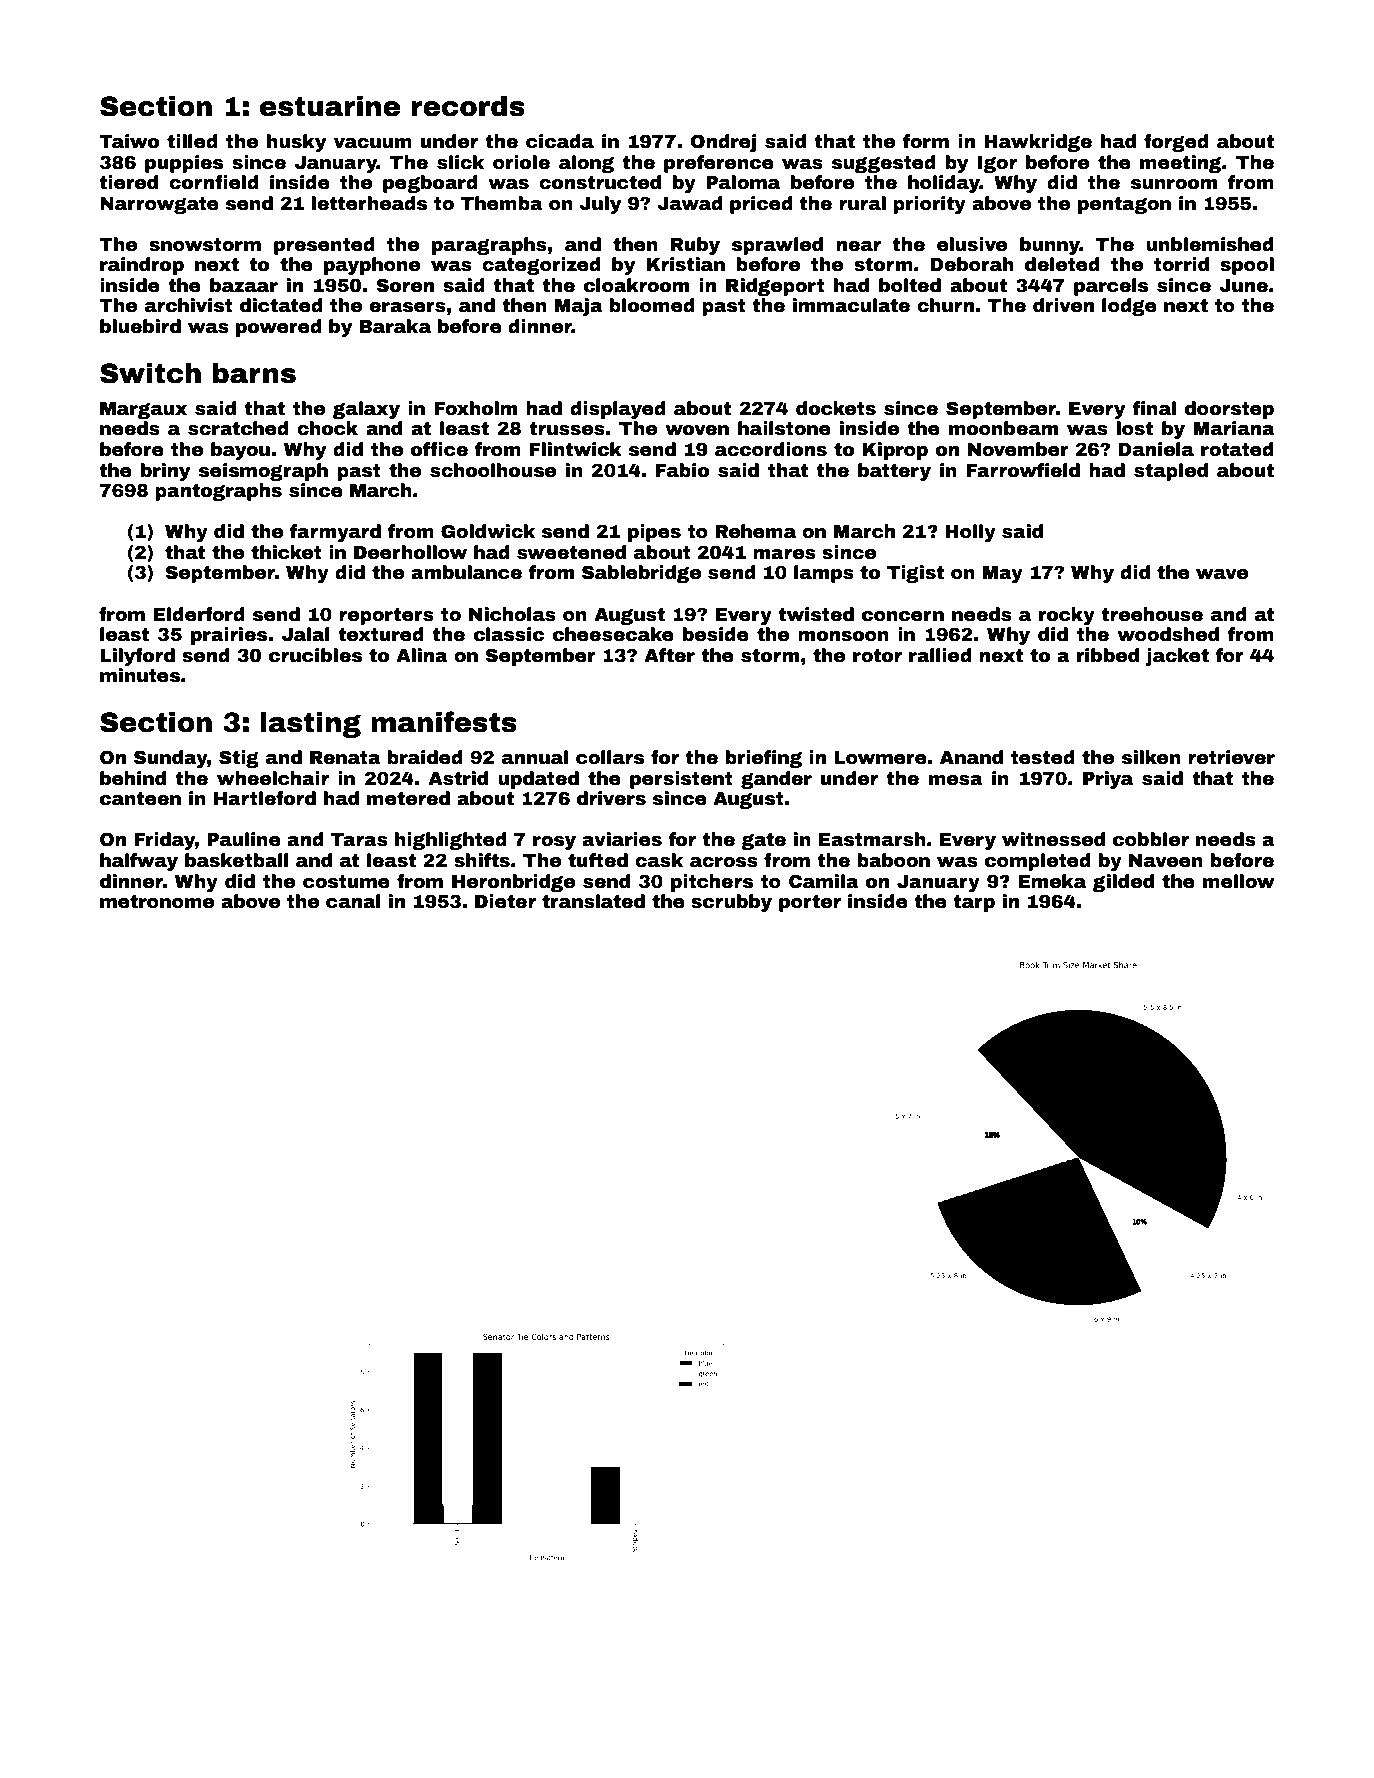  What do you see at coordinates (150, 373) in the screenshot?
I see `Switch` at bounding box center [150, 373].
